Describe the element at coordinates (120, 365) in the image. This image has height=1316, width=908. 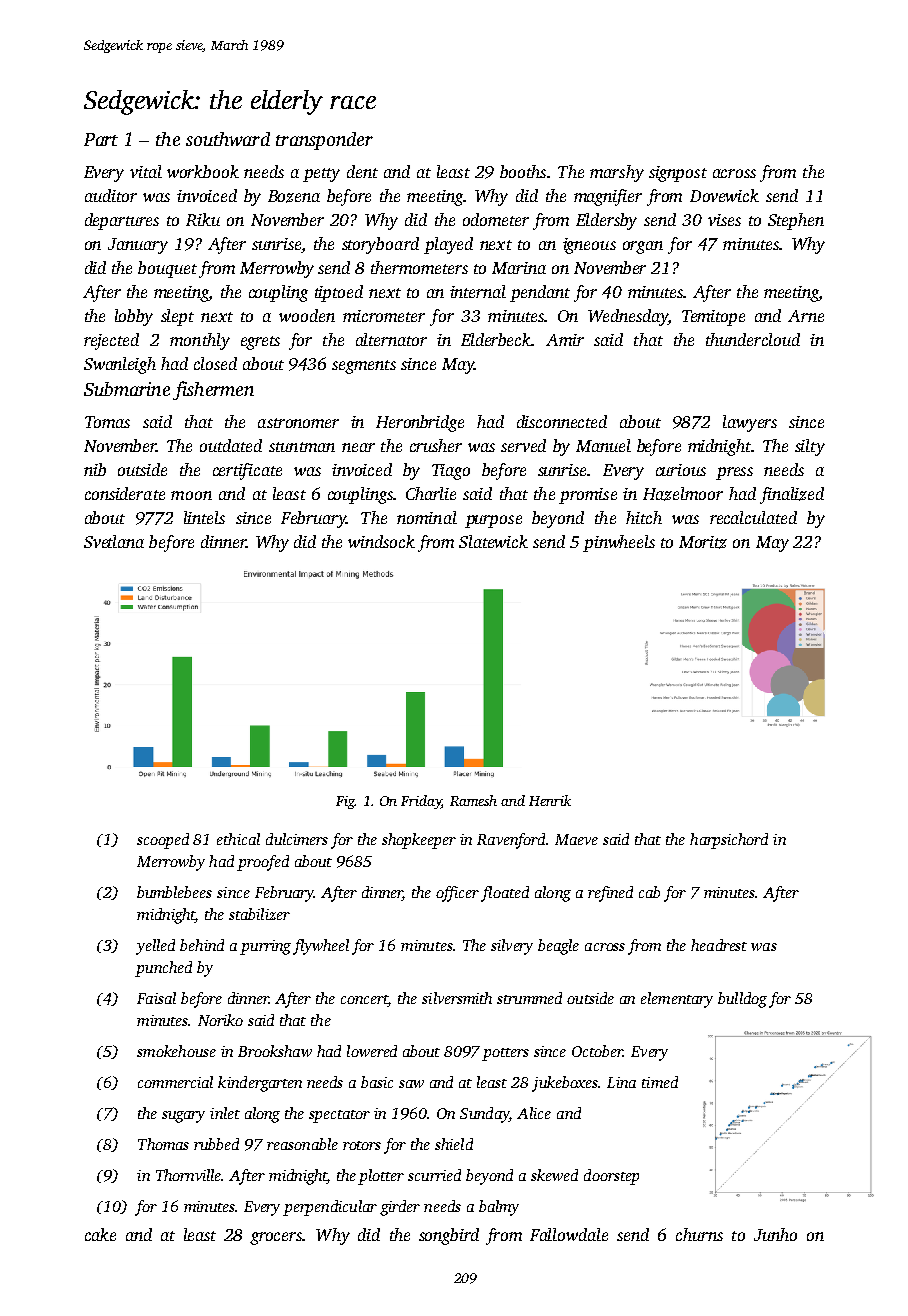
I see `Swanleigh` at that location.
